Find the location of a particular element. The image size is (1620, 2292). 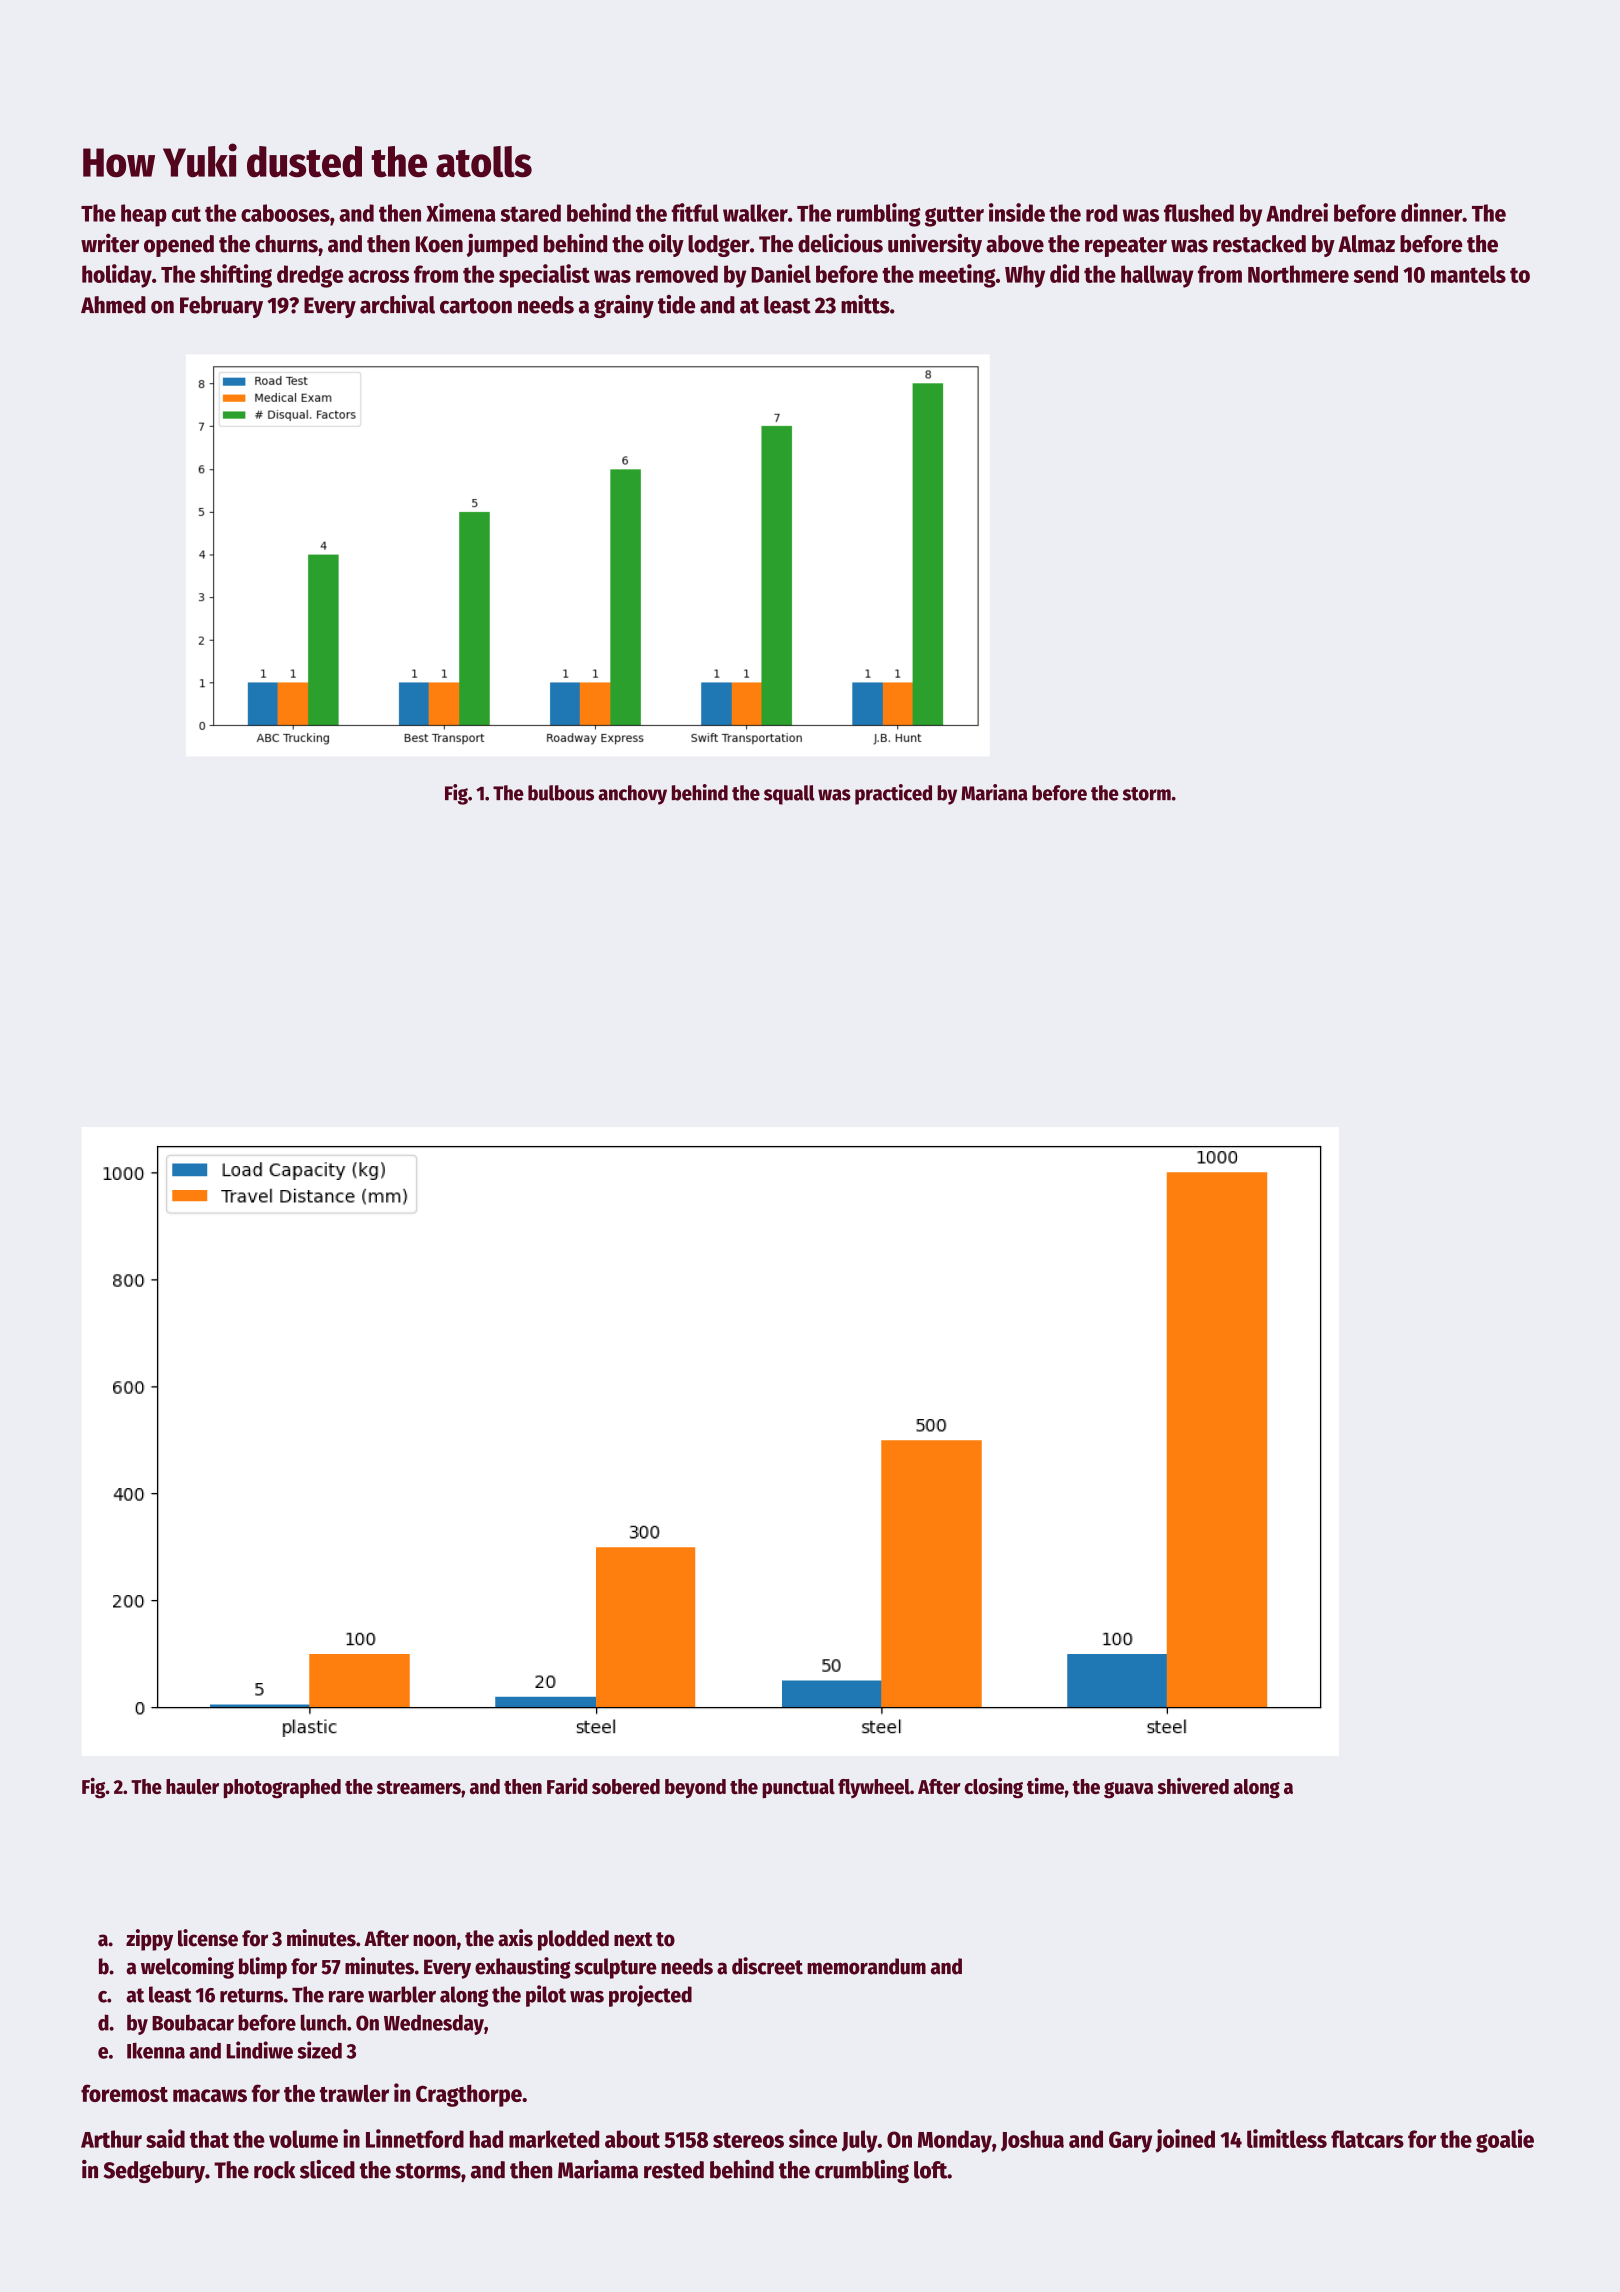

Sedgebury is located at coordinates (154, 2172).
